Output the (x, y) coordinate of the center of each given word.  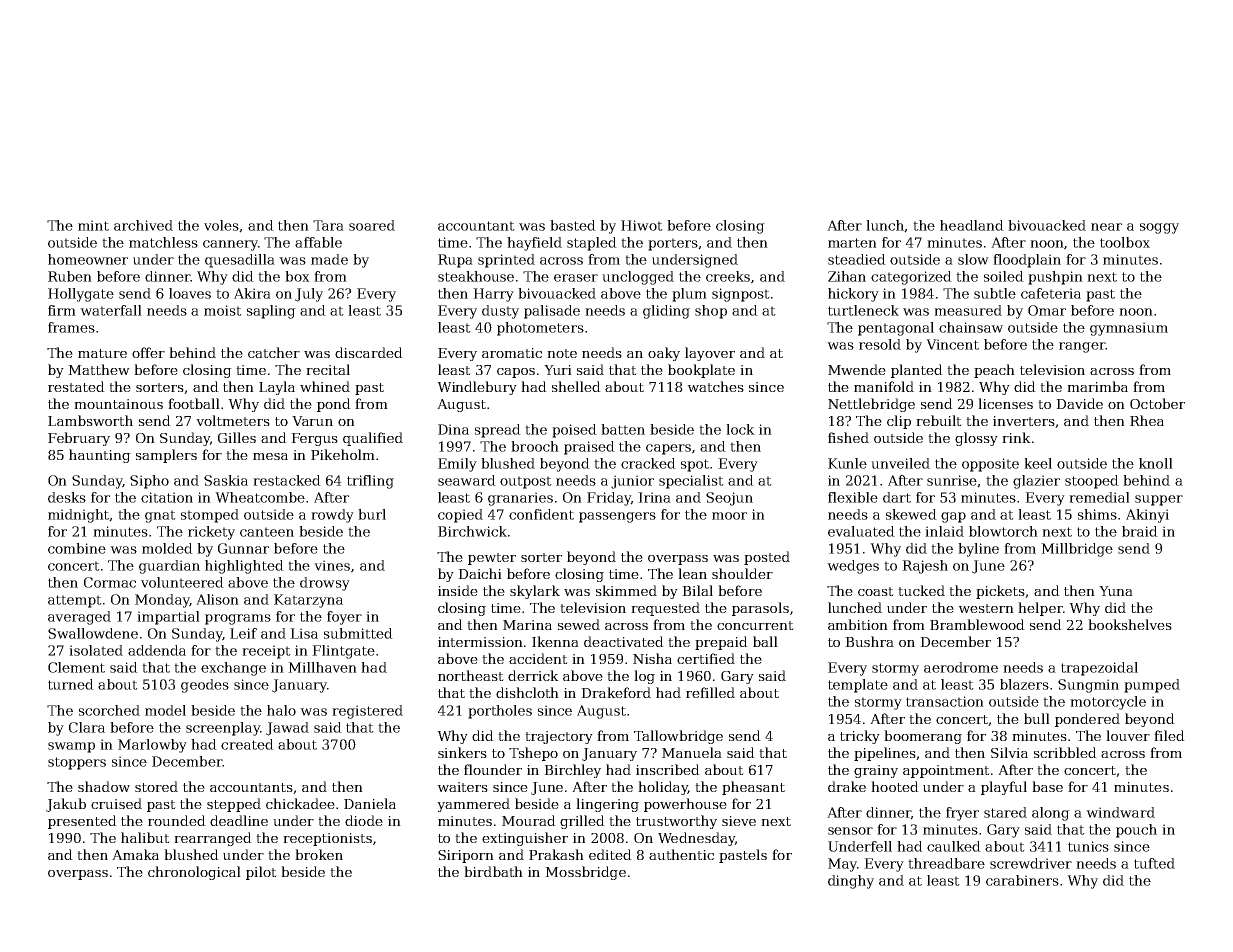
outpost (526, 482)
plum (689, 295)
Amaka (135, 854)
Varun (312, 421)
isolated (96, 650)
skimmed (626, 590)
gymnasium (1129, 329)
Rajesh (925, 567)
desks (67, 497)
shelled (576, 386)
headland (972, 225)
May (842, 865)
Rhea (1147, 420)
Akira (252, 293)
